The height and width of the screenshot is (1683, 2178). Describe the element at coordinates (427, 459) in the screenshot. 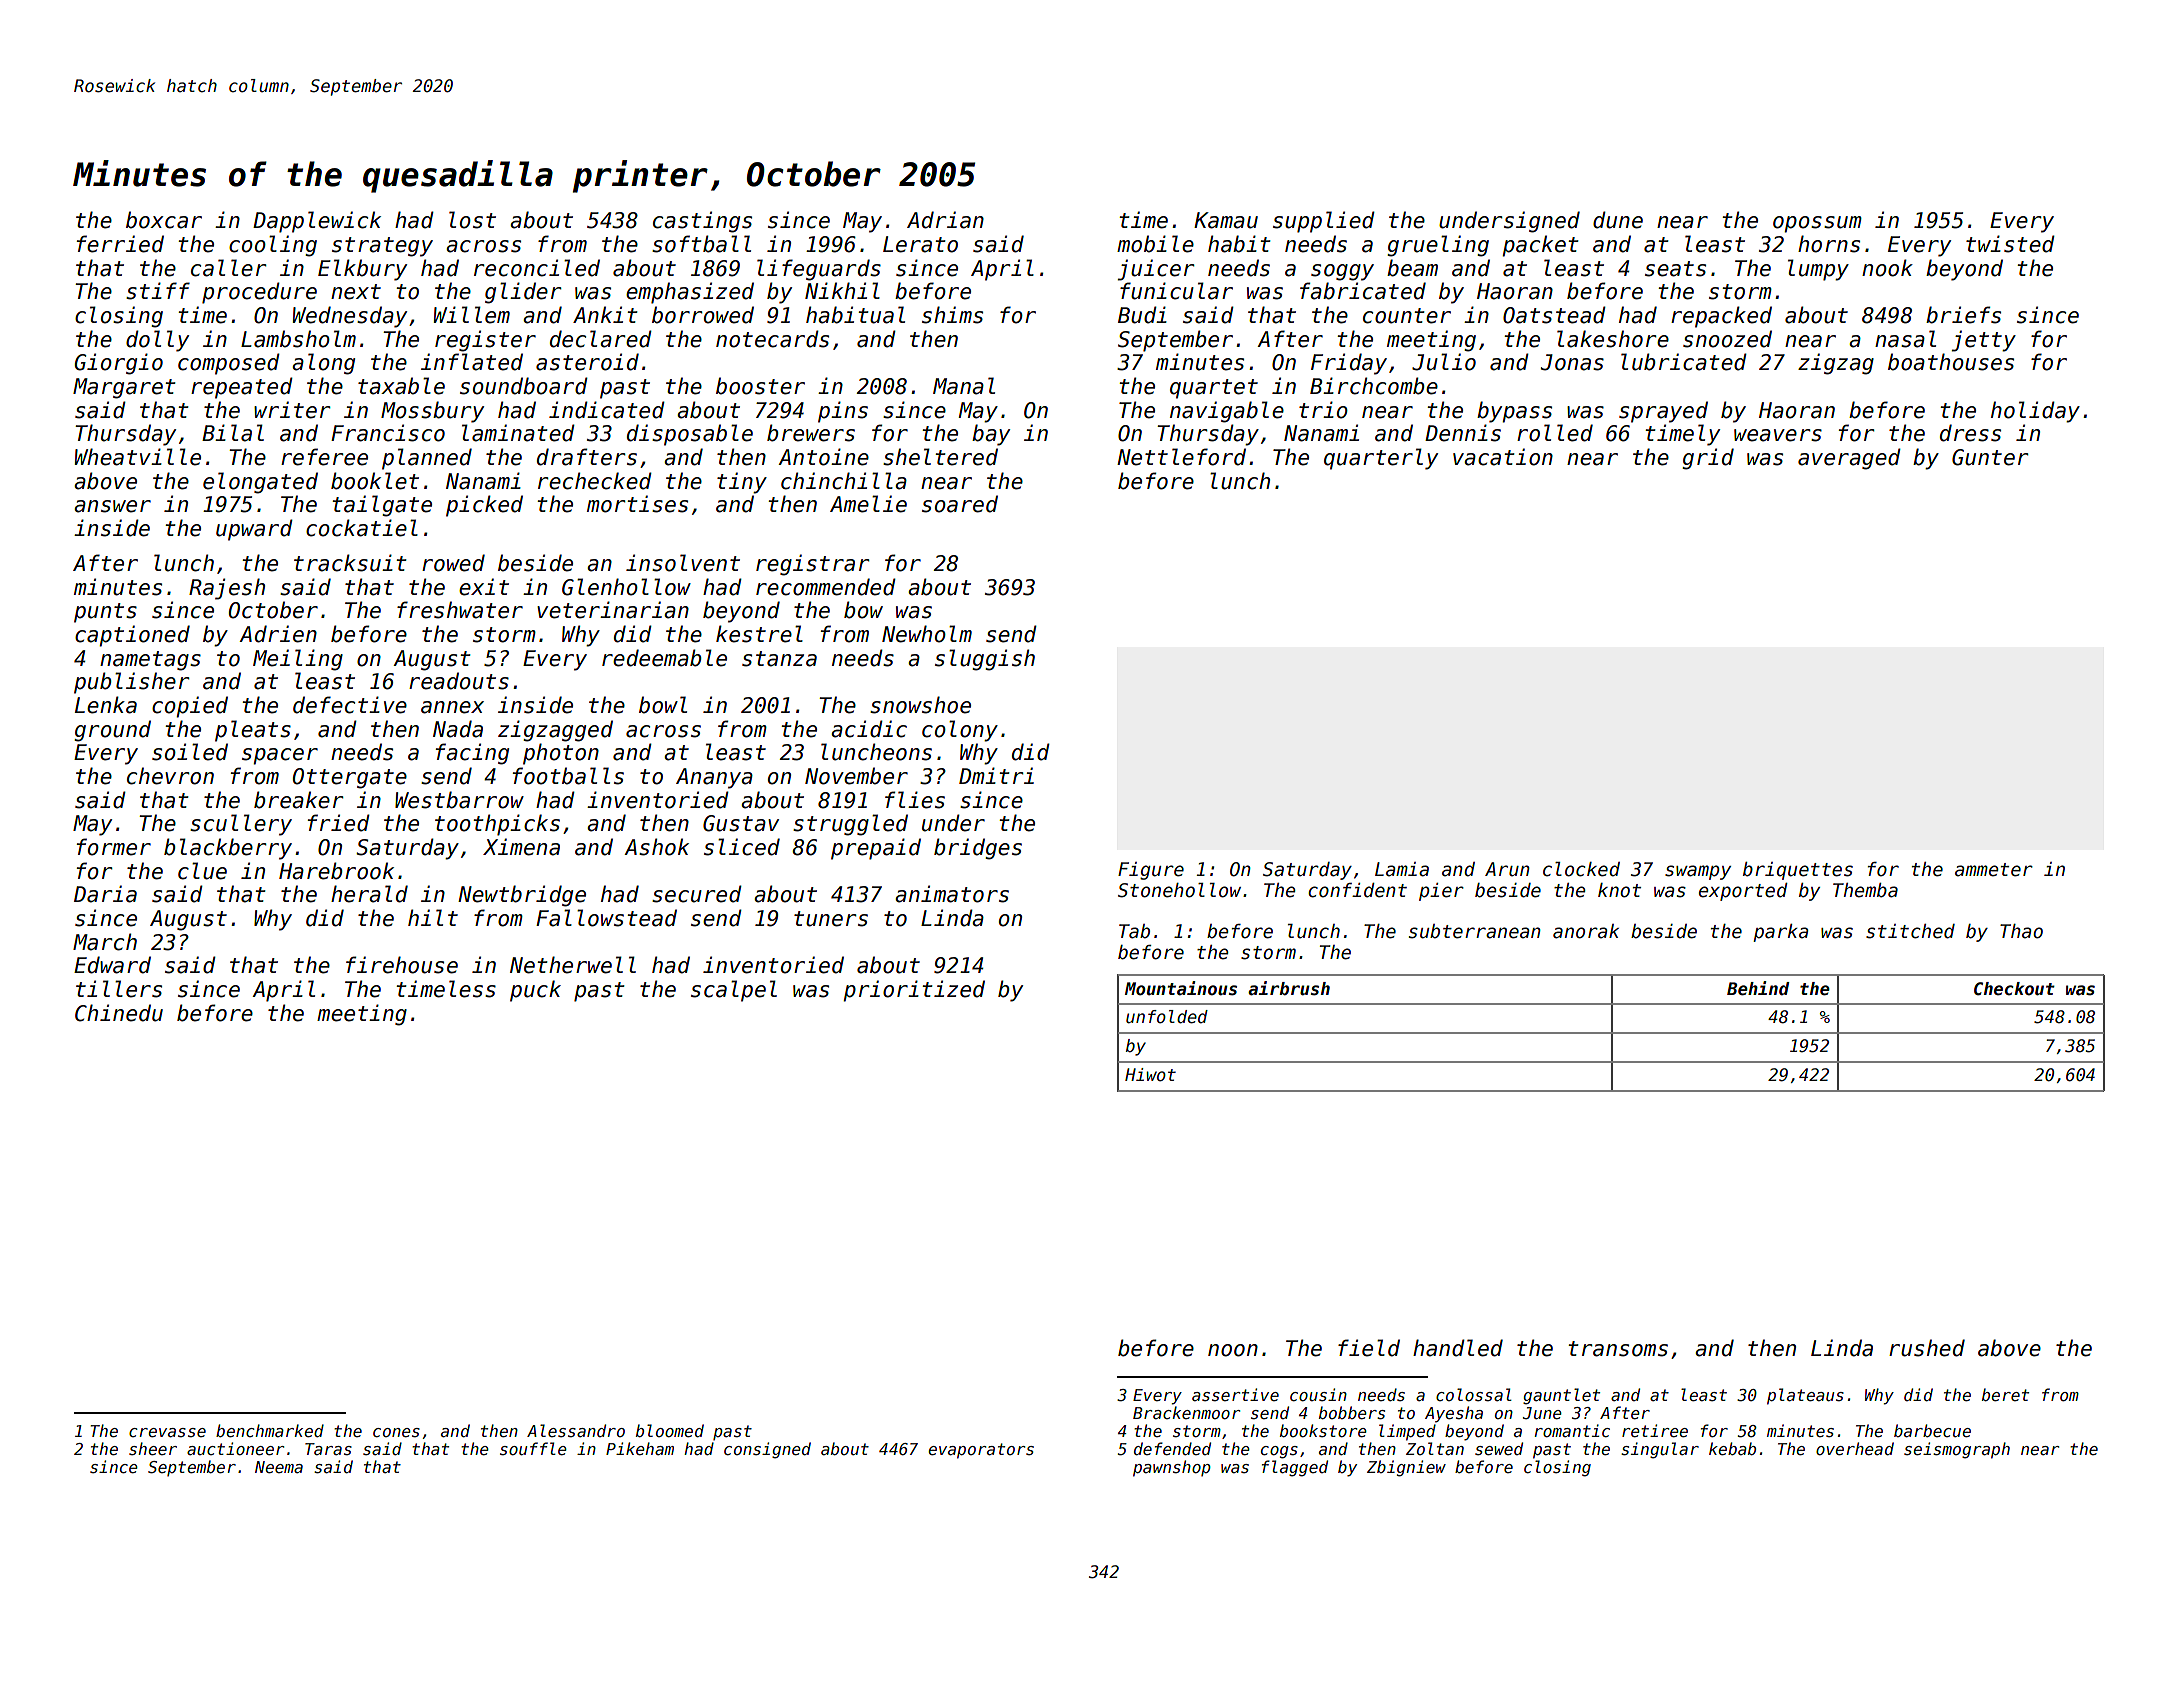

I see `planned` at that location.
